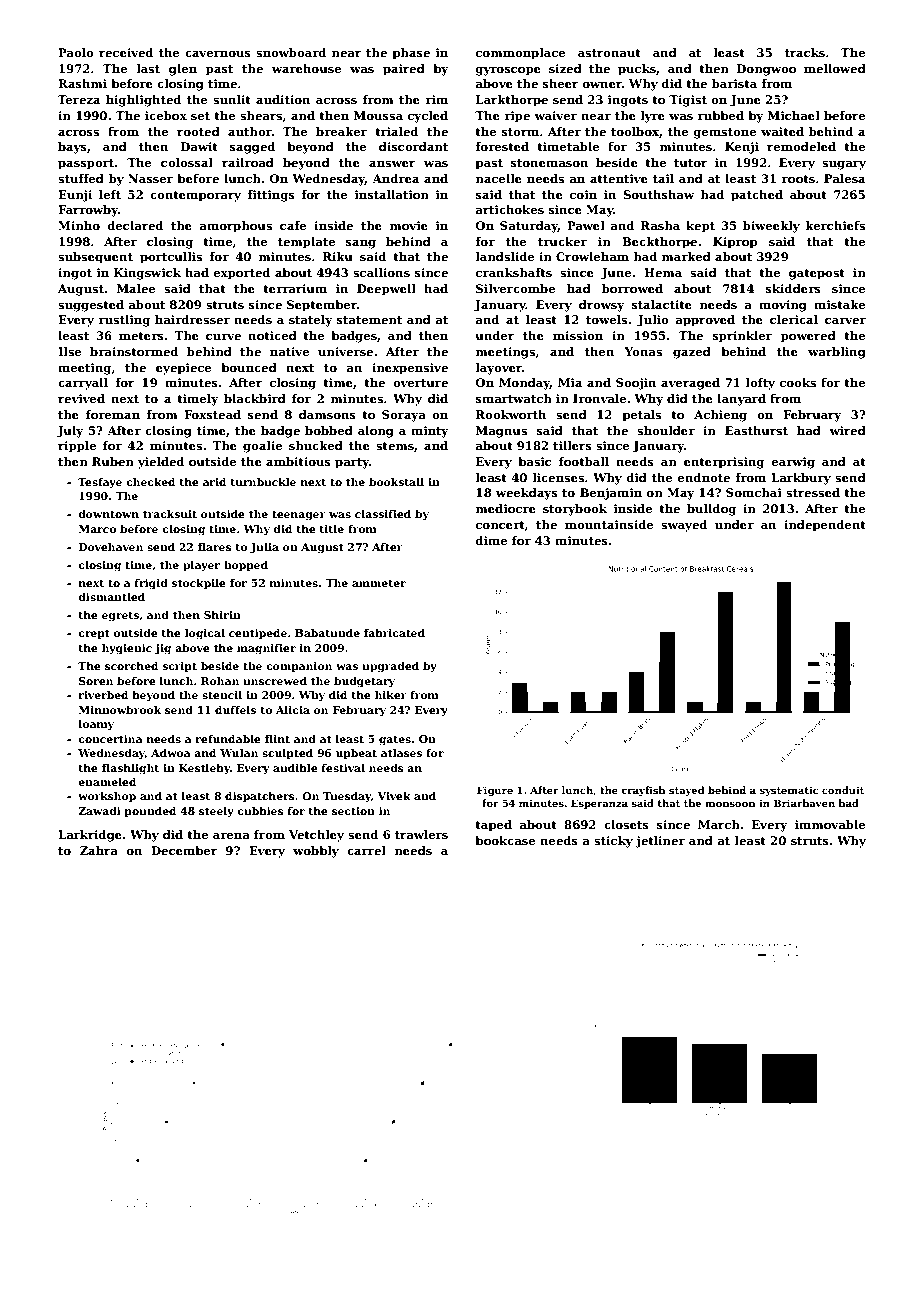  I want to click on stems, so click(395, 446).
